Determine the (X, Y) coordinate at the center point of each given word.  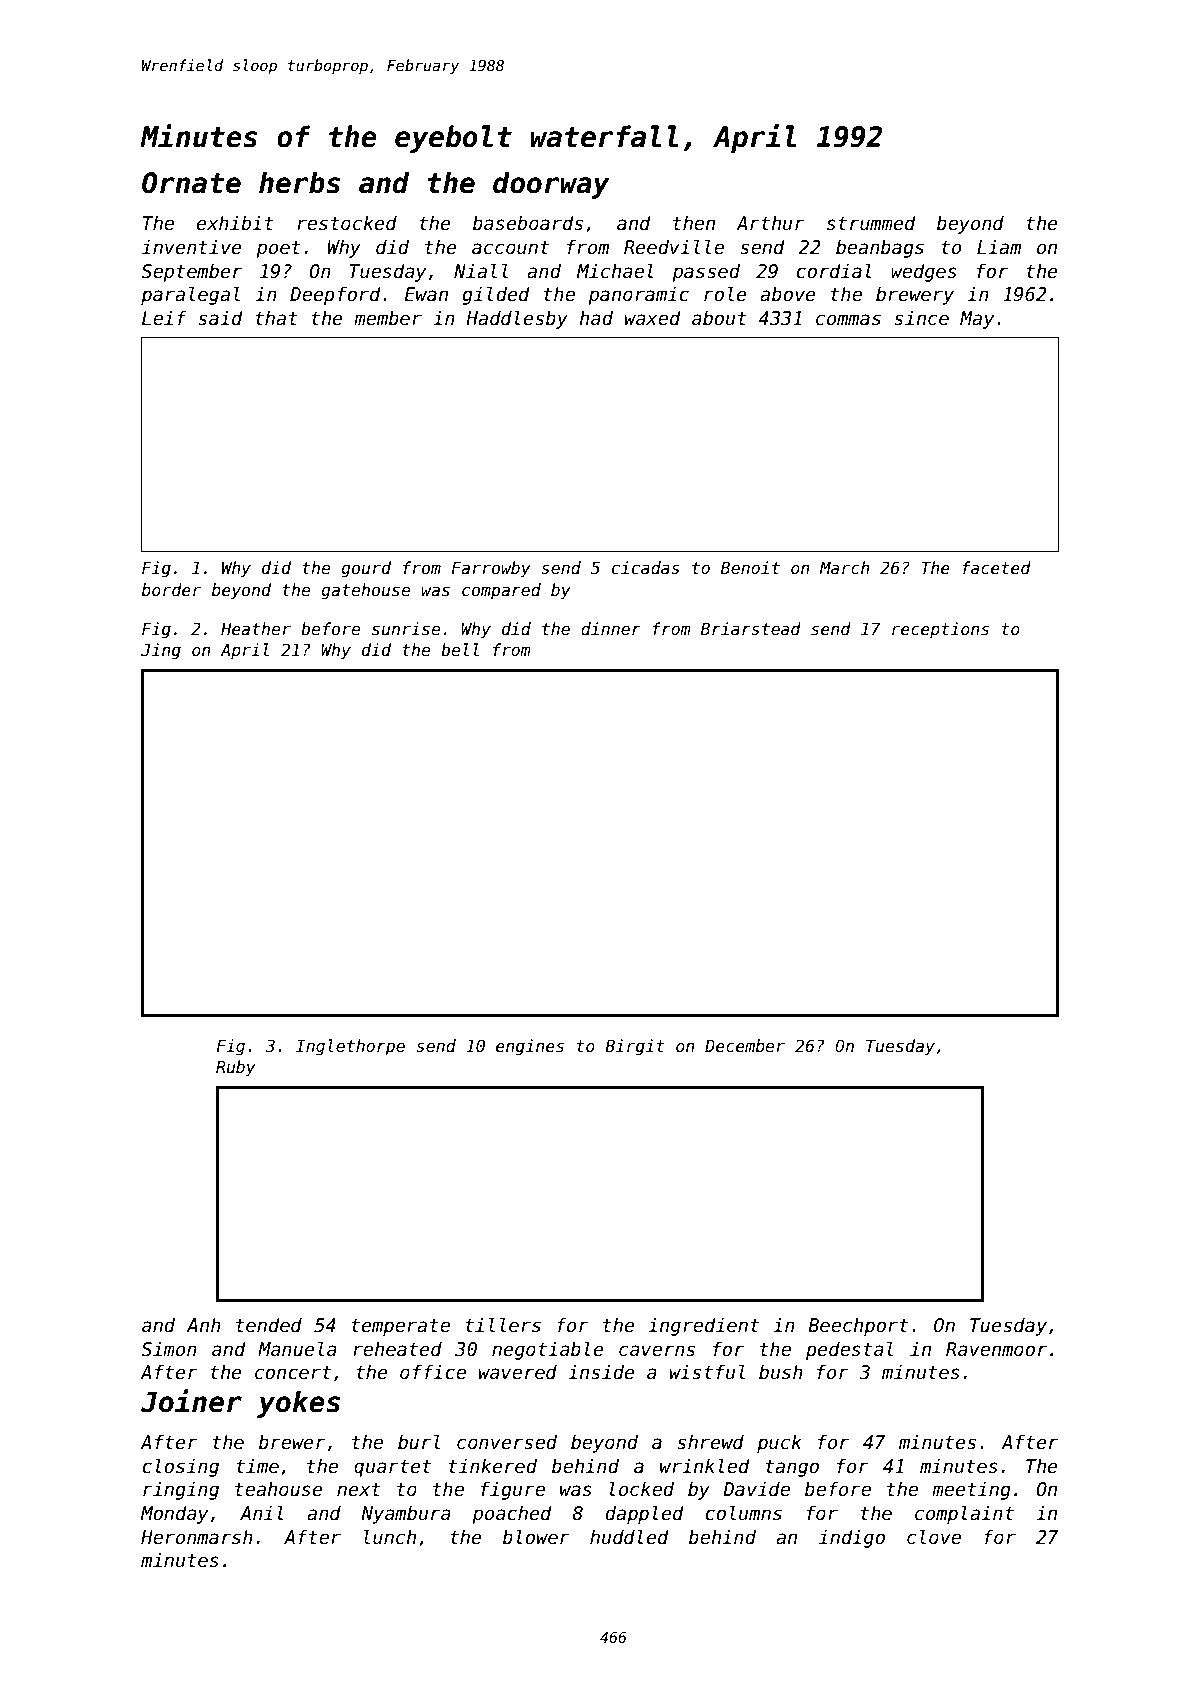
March (845, 568)
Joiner (191, 1401)
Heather (256, 629)
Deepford (335, 295)
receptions (940, 630)
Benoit (750, 568)
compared (501, 591)
